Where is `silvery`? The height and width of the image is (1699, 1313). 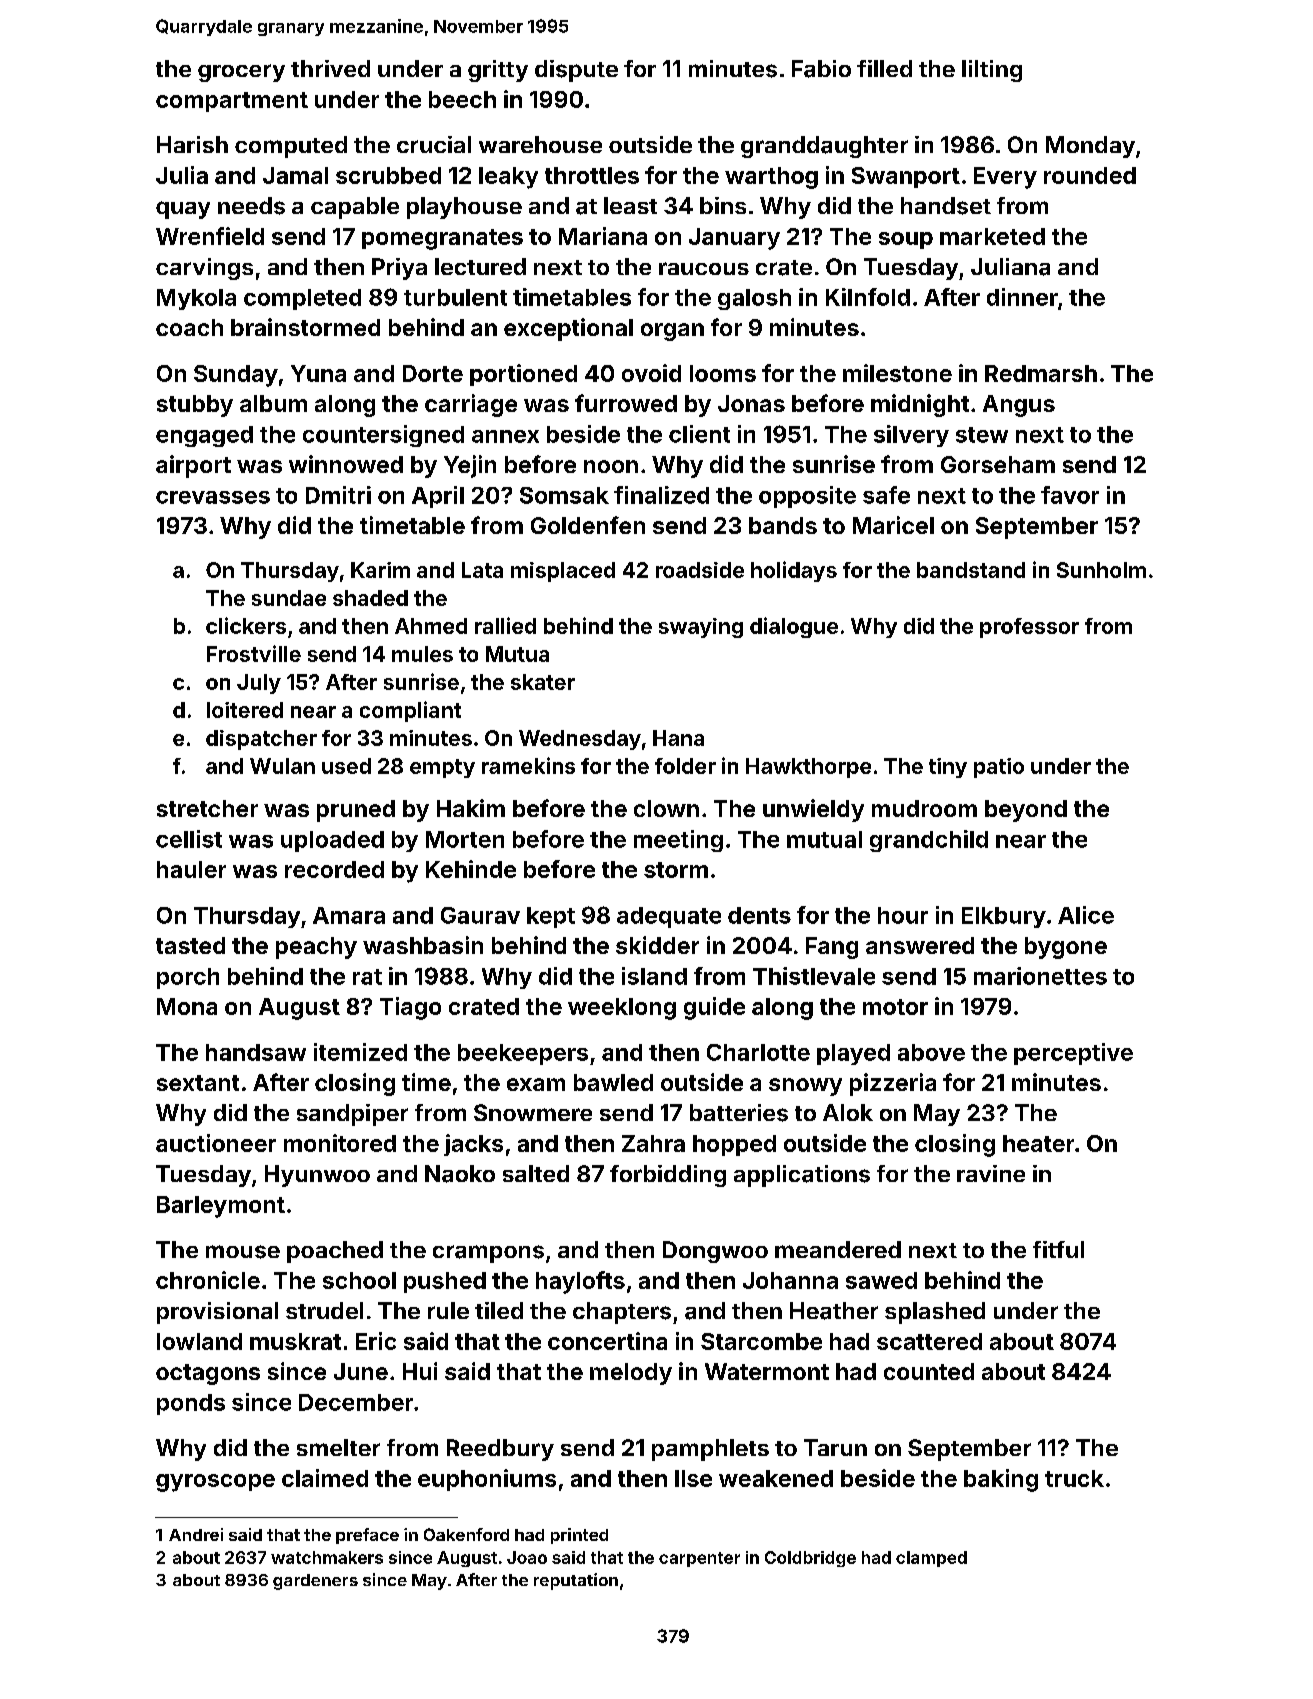 silvery is located at coordinates (911, 436).
